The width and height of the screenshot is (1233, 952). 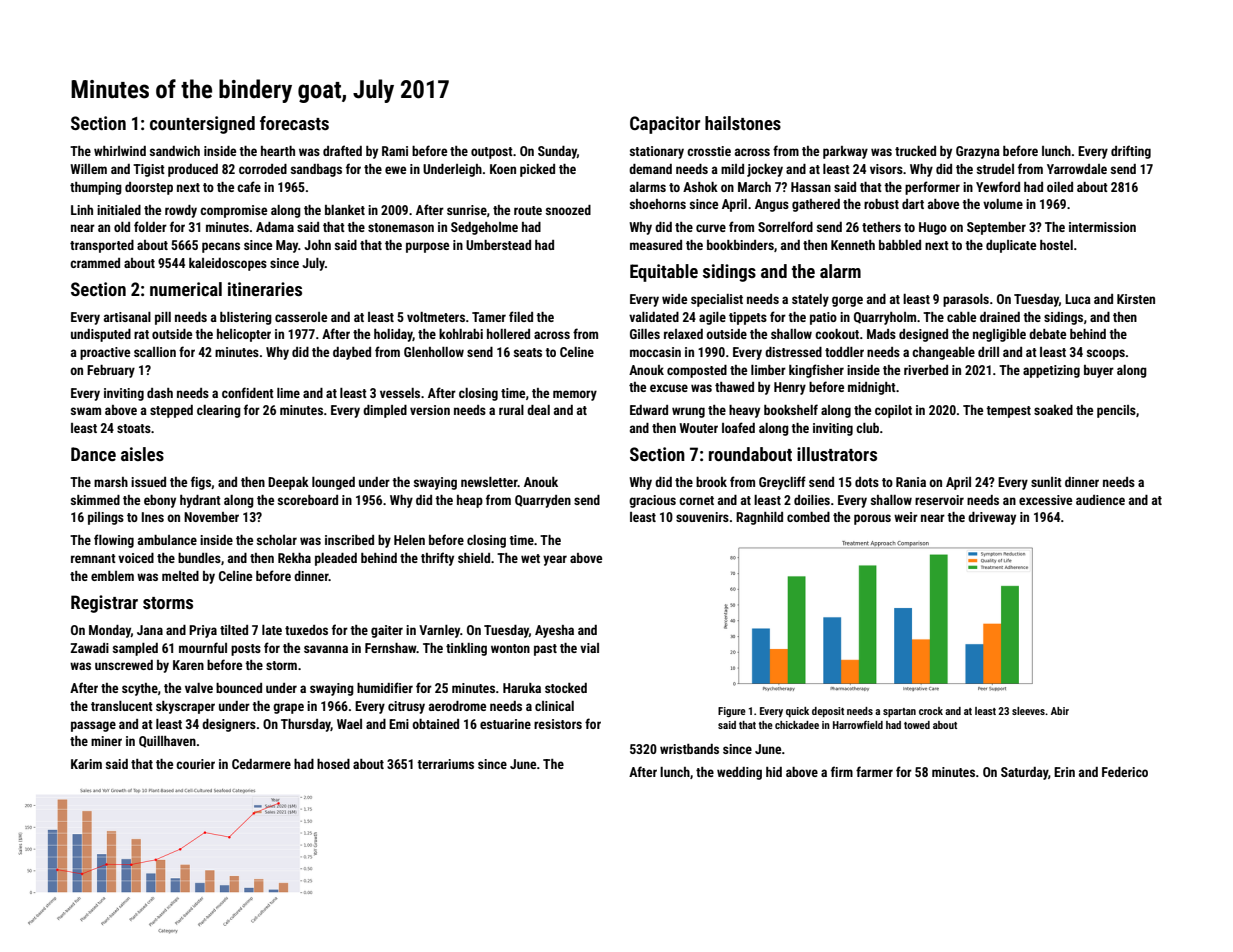 I want to click on courier, so click(x=195, y=764).
